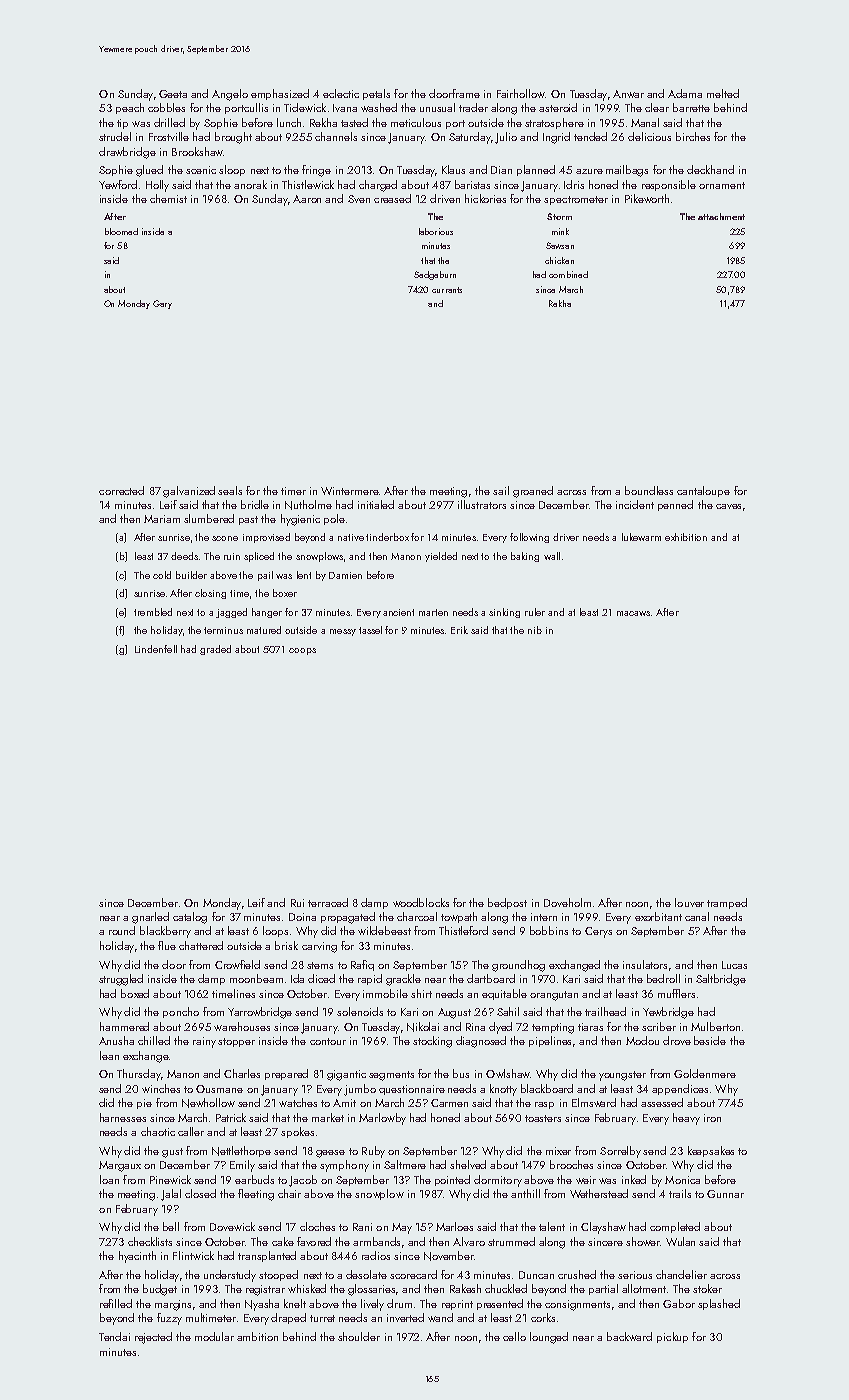 Image resolution: width=849 pixels, height=1400 pixels. I want to click on questionnaire, so click(412, 1090).
